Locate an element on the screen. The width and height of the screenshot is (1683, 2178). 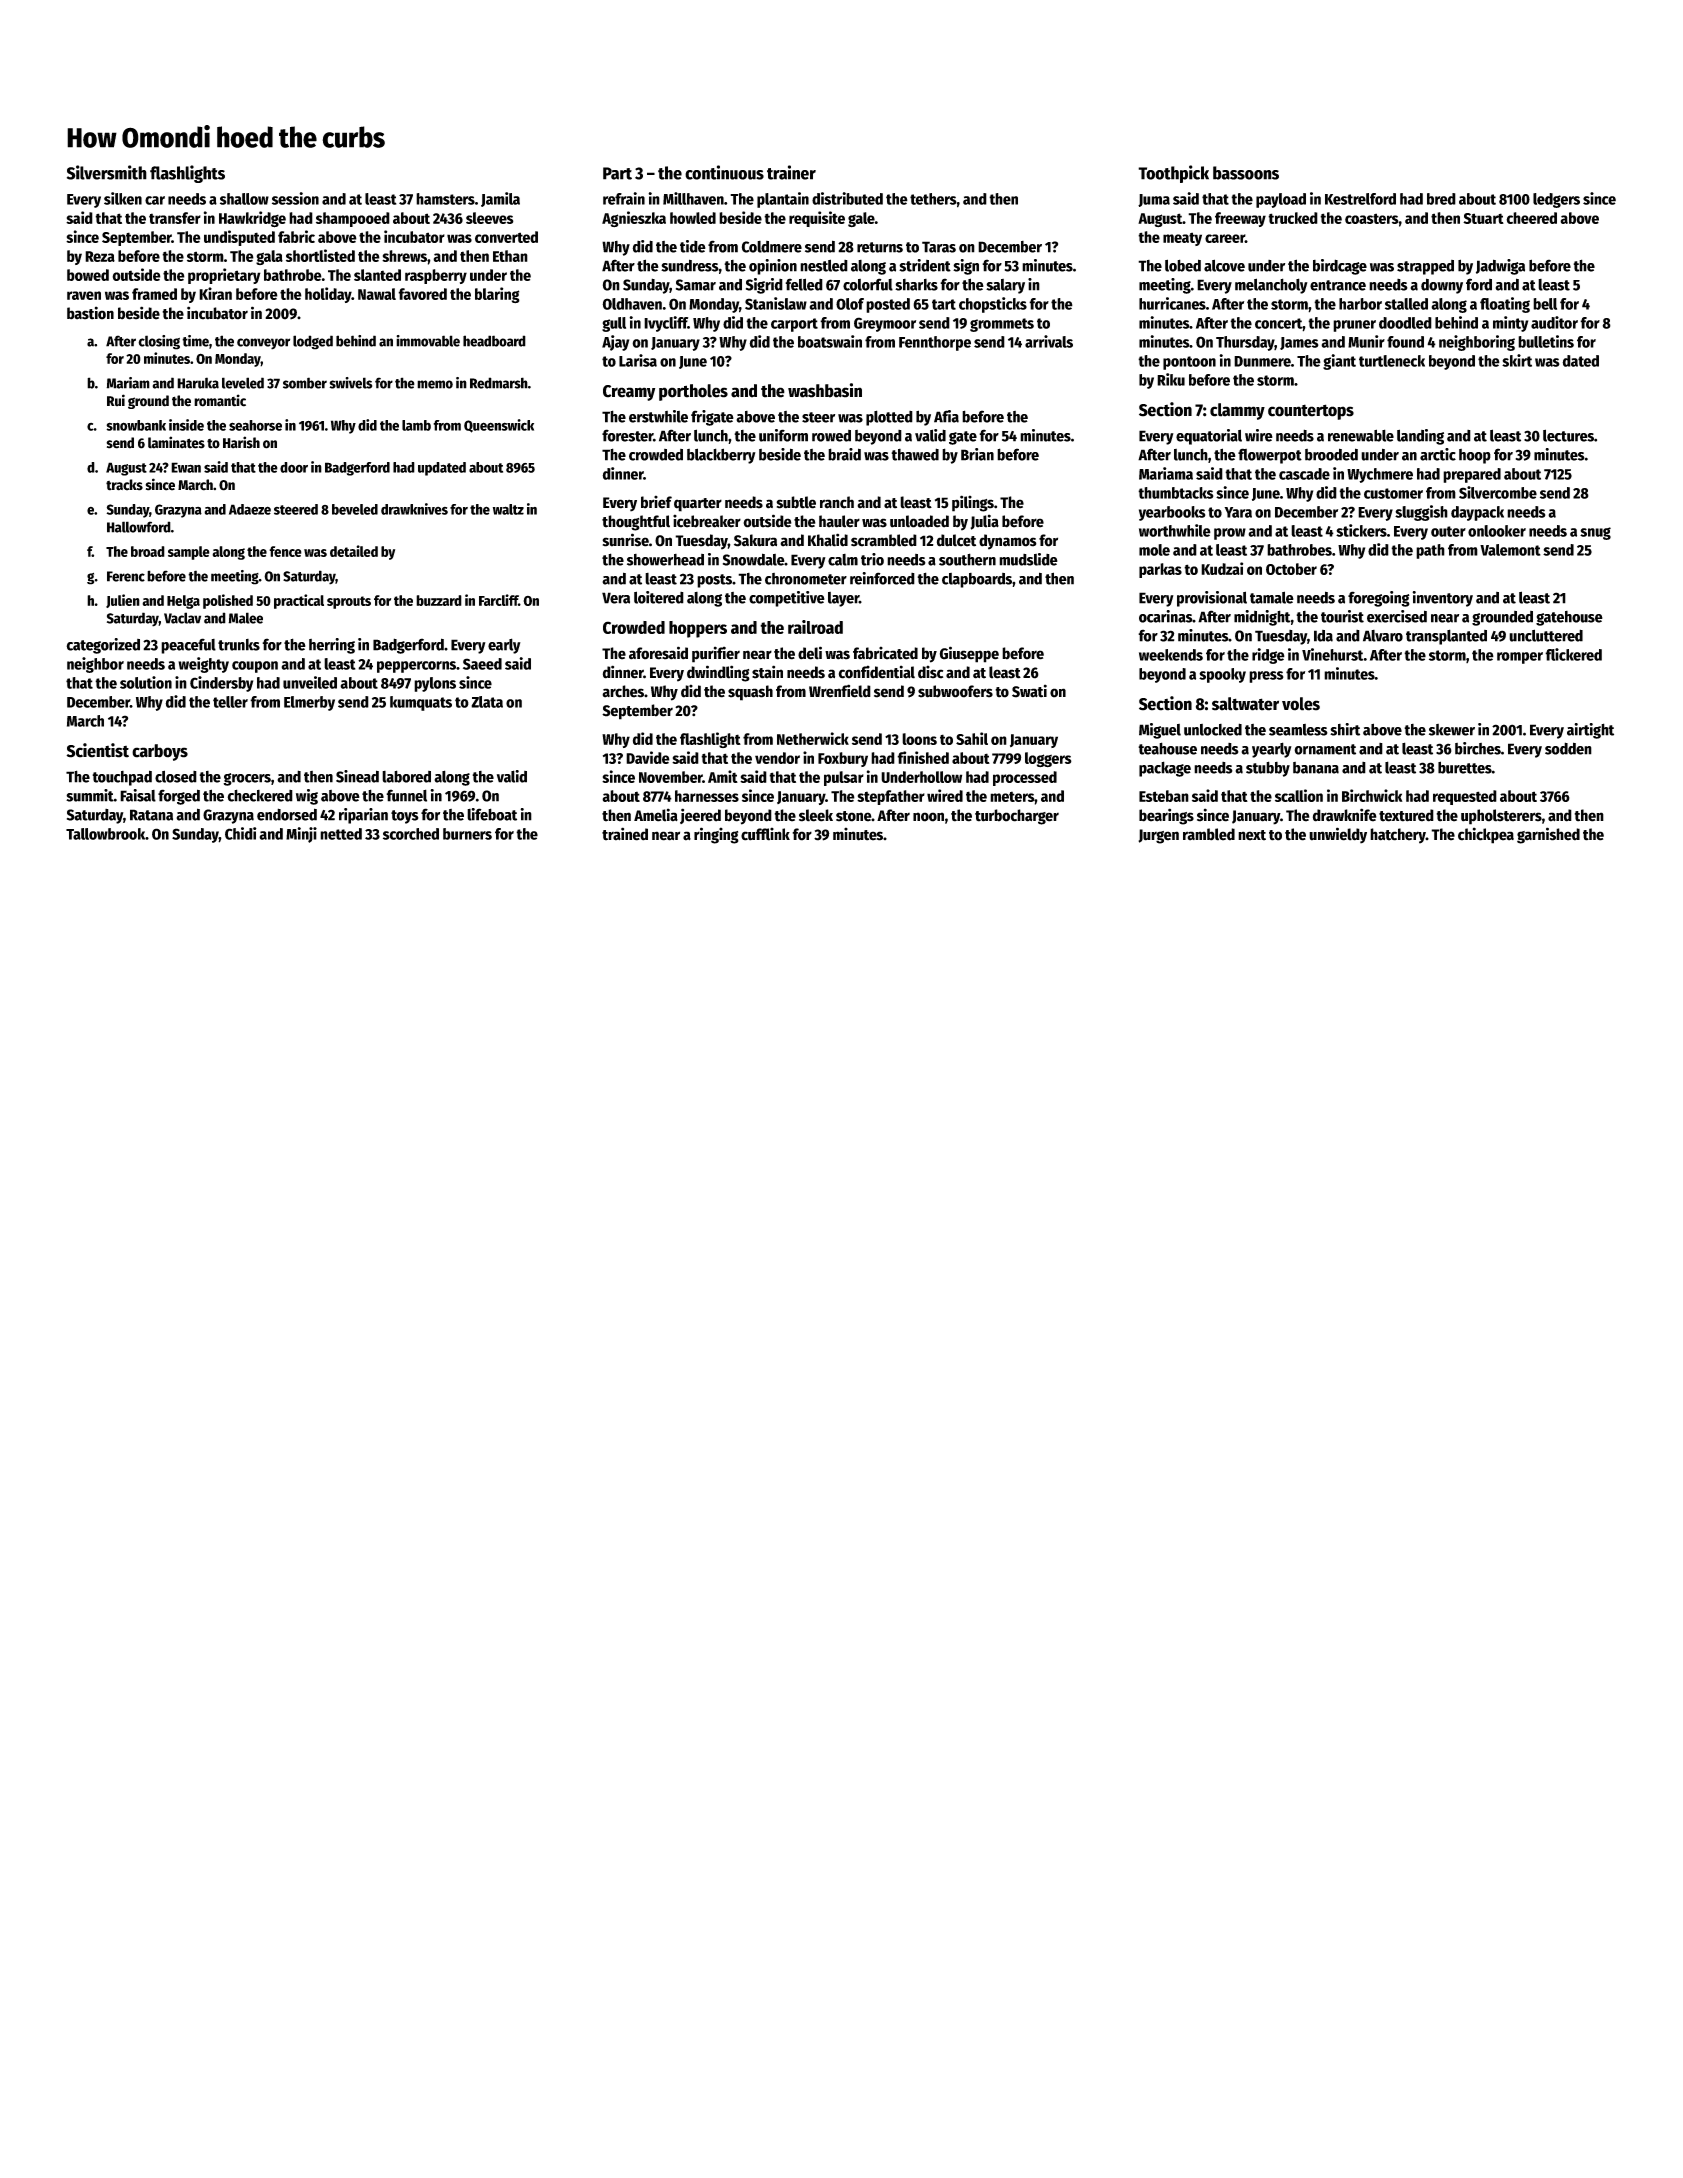
erstwhile is located at coordinates (658, 416).
